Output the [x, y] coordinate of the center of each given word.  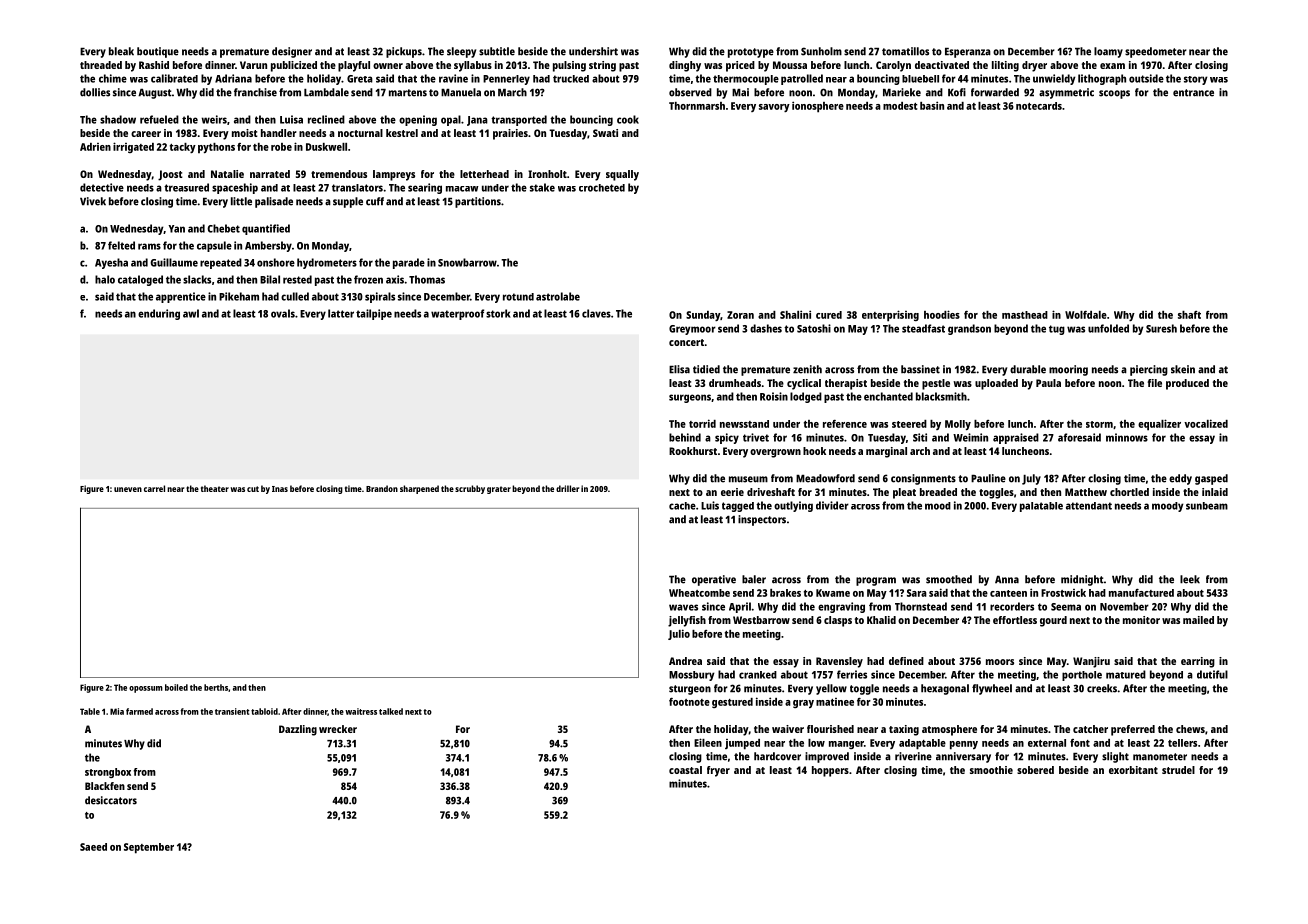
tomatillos [905, 51]
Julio [679, 634]
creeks [1102, 688]
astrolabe [558, 296]
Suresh [1161, 328]
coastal [685, 770]
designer [292, 52]
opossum [146, 689]
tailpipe [374, 314]
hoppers [830, 771]
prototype [751, 53]
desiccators [111, 800]
